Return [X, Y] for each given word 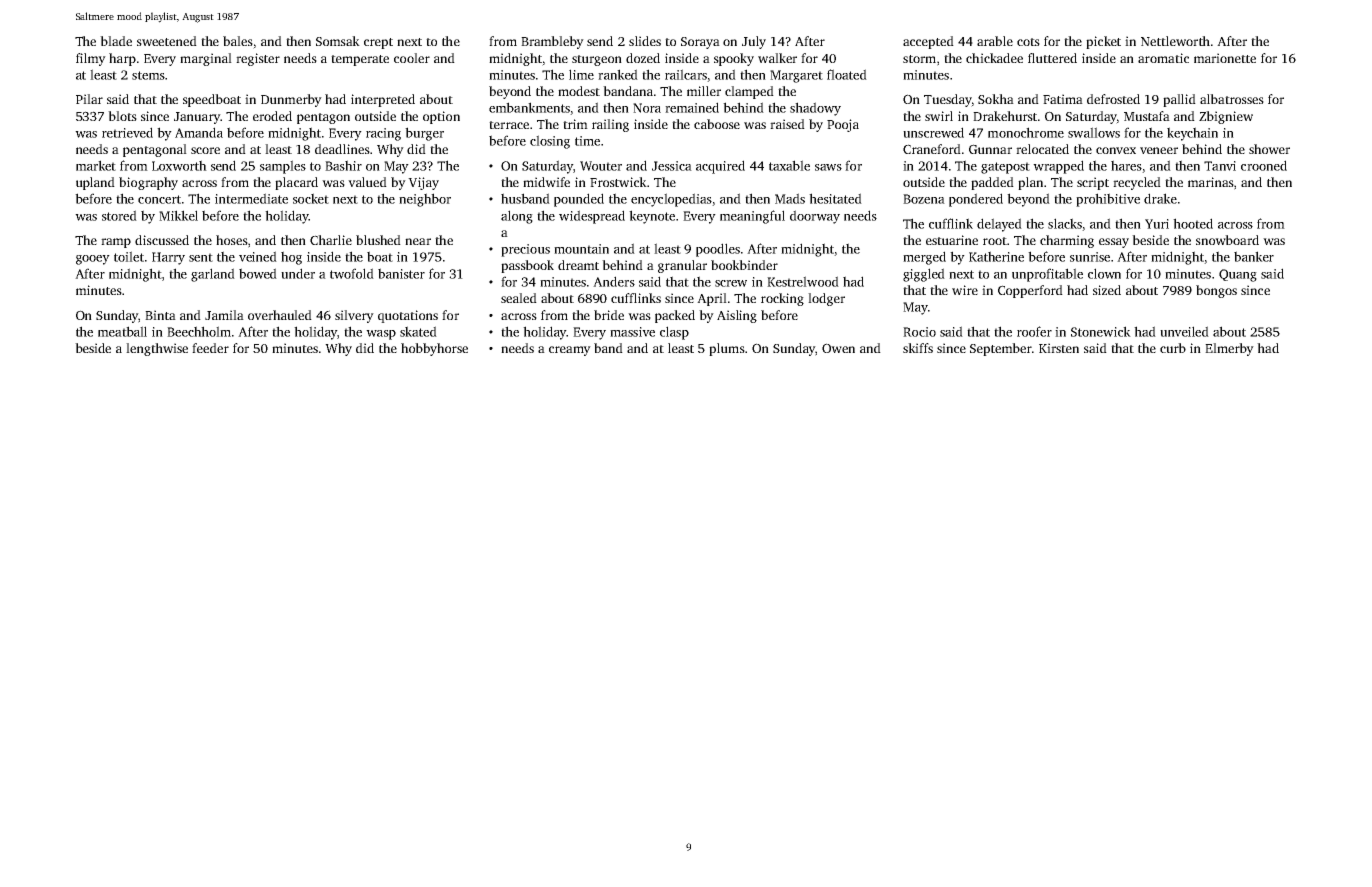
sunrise [1090, 257]
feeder [210, 348]
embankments [529, 107]
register [258, 59]
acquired [720, 167]
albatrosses [1232, 99]
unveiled [1184, 331]
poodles [718, 250]
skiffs [918, 348]
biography [148, 183]
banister [401, 273]
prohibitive [1108, 200]
